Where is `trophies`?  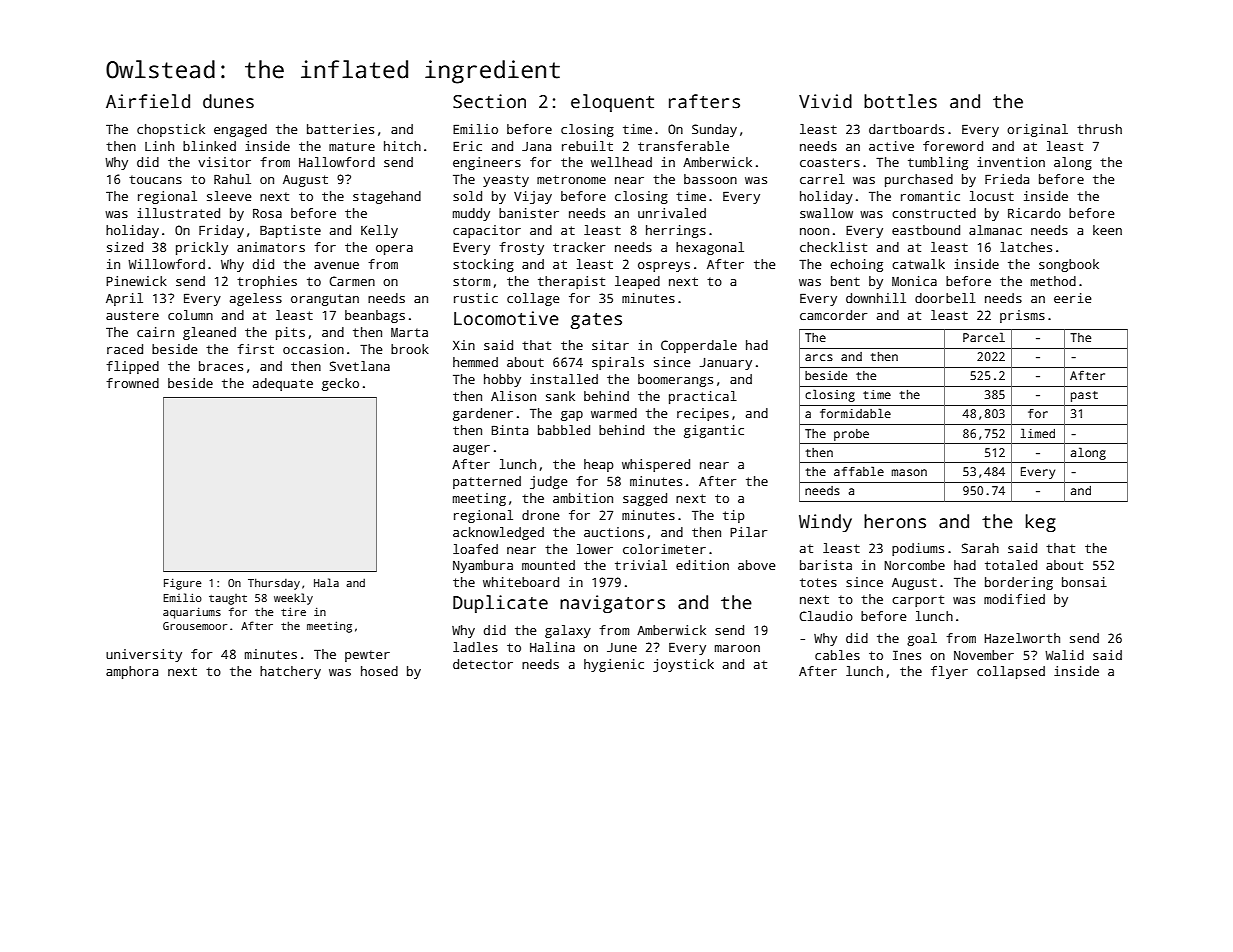 trophies is located at coordinates (267, 282).
